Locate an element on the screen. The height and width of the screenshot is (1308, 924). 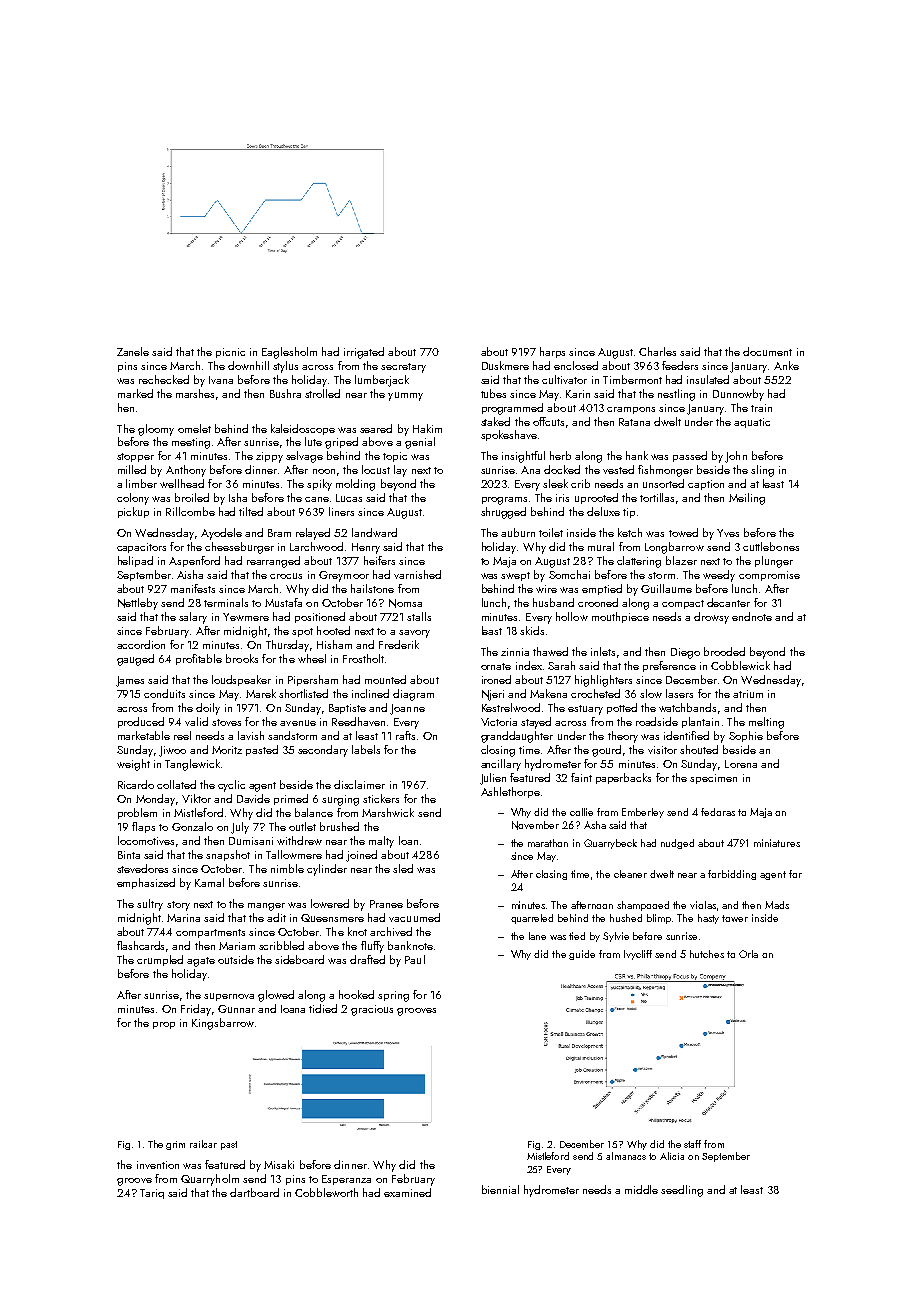
seedling is located at coordinates (682, 1191).
